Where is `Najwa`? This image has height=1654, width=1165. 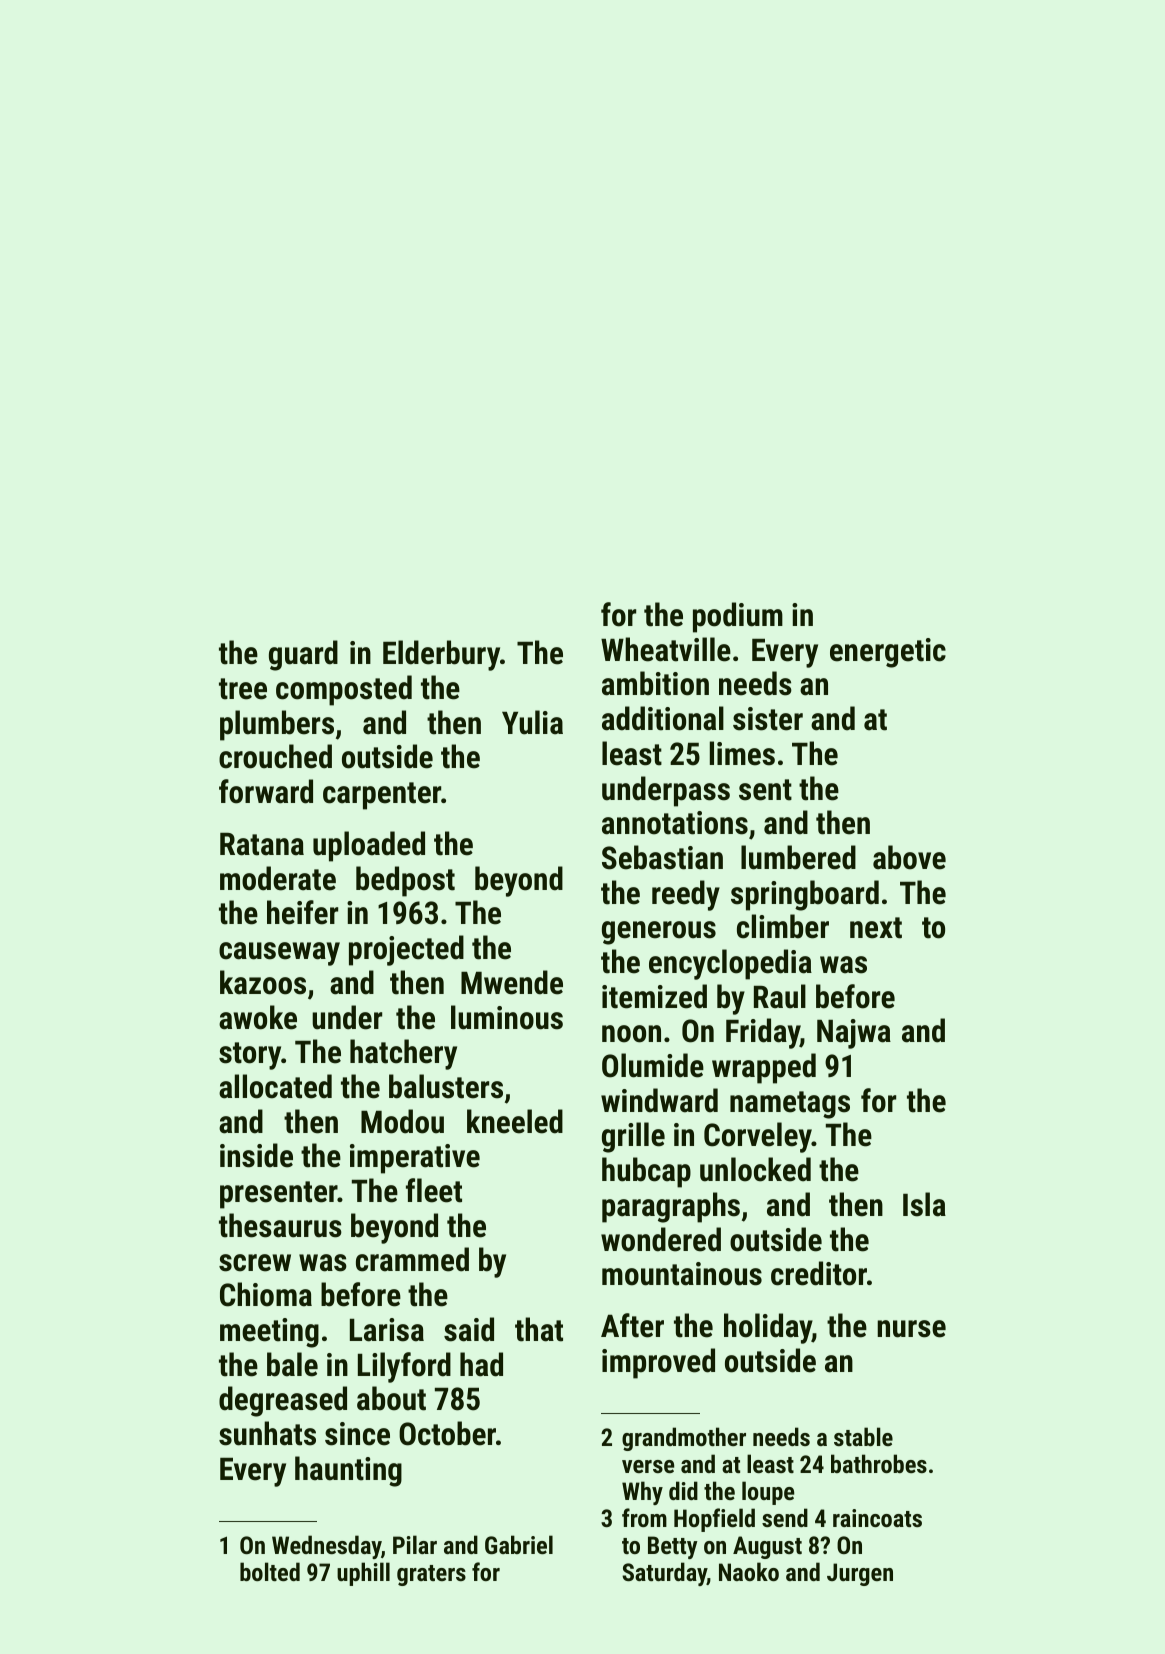 Najwa is located at coordinates (854, 1034).
